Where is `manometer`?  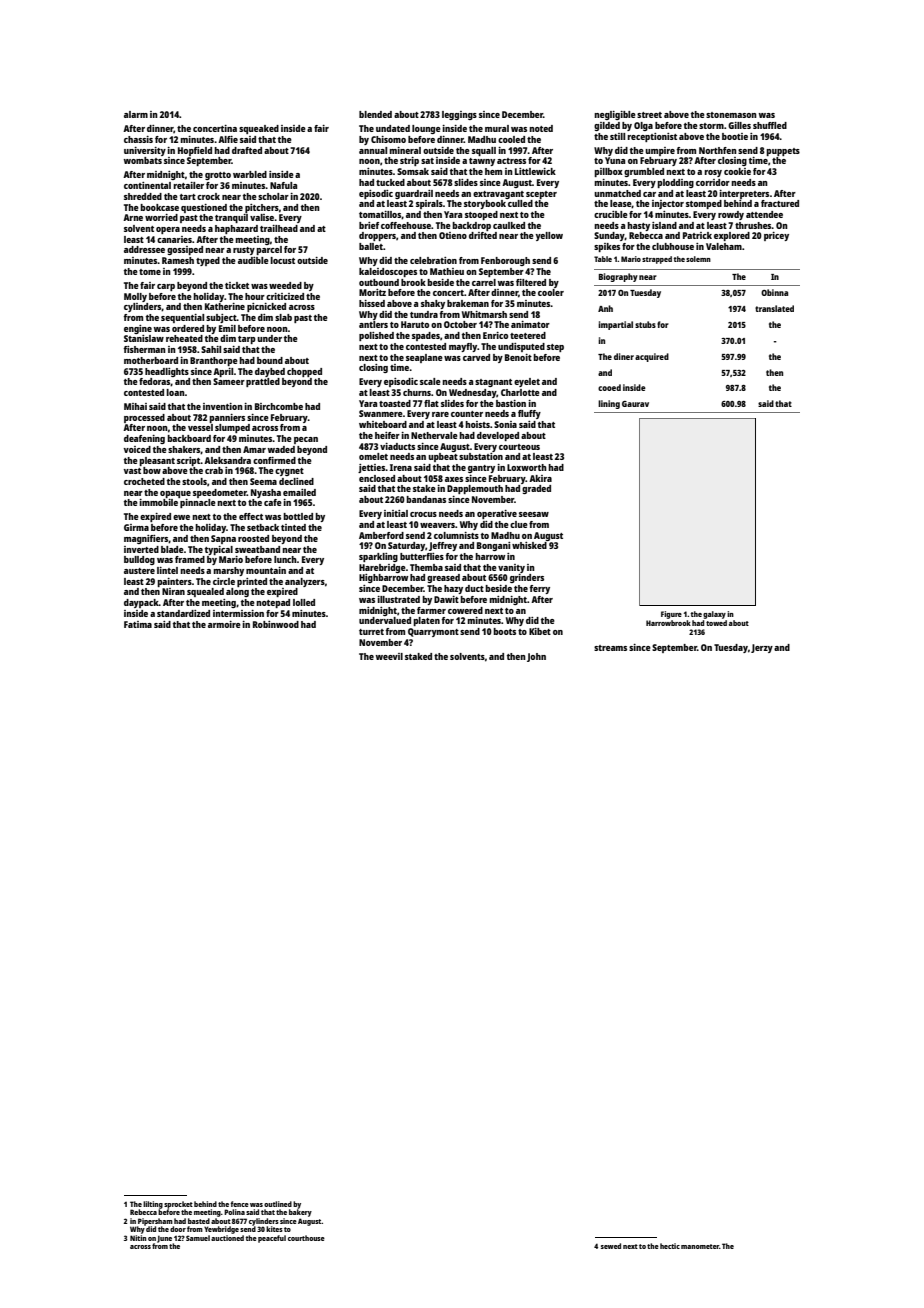
manometer is located at coordinates (700, 1246).
